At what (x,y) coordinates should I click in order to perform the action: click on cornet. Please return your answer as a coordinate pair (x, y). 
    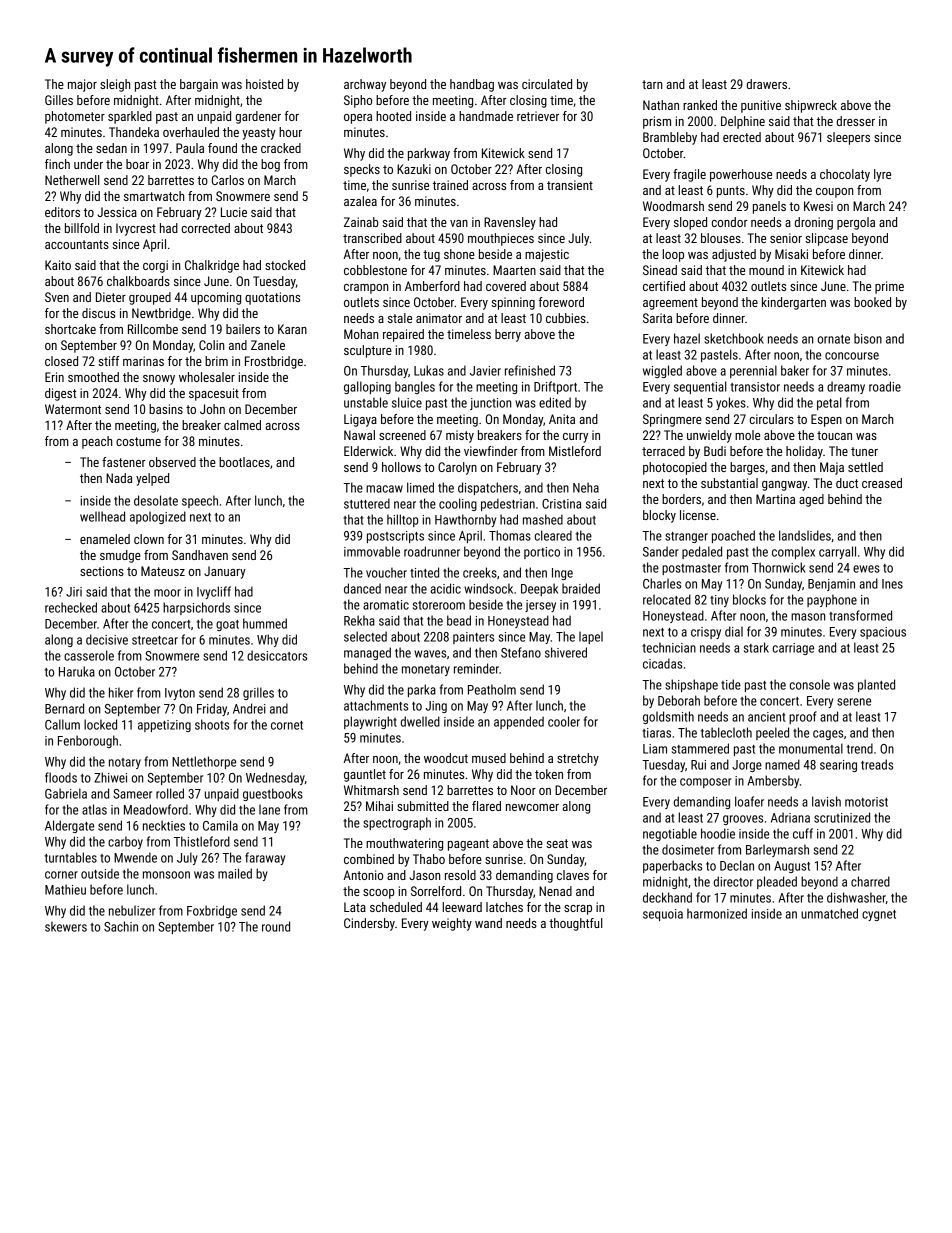
    Looking at the image, I should click on (287, 725).
